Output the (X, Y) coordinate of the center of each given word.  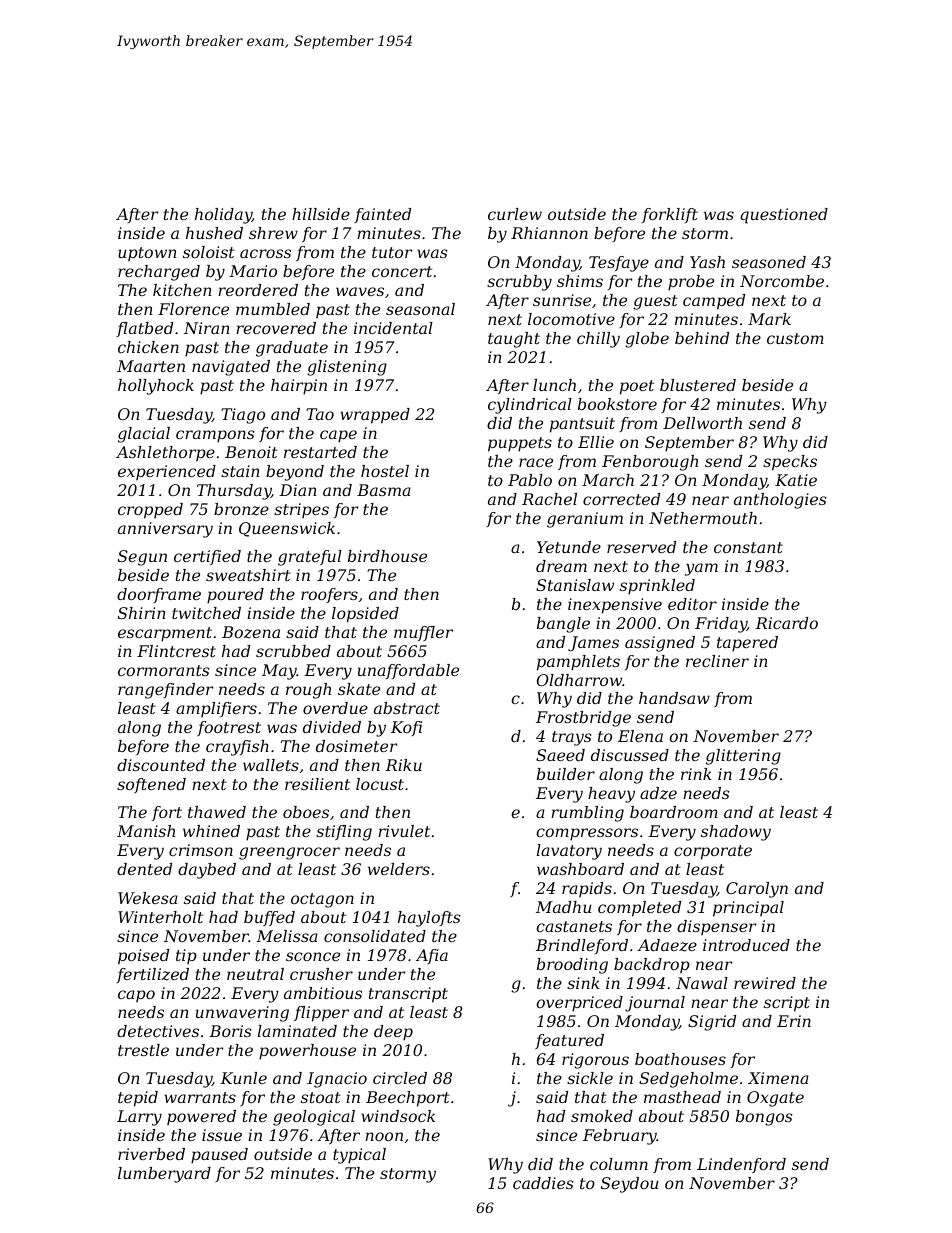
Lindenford (741, 1165)
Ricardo (786, 623)
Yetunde (569, 547)
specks (790, 463)
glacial (144, 435)
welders (399, 869)
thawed (217, 812)
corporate (713, 852)
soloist (209, 252)
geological (314, 1118)
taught (514, 340)
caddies (543, 1183)
